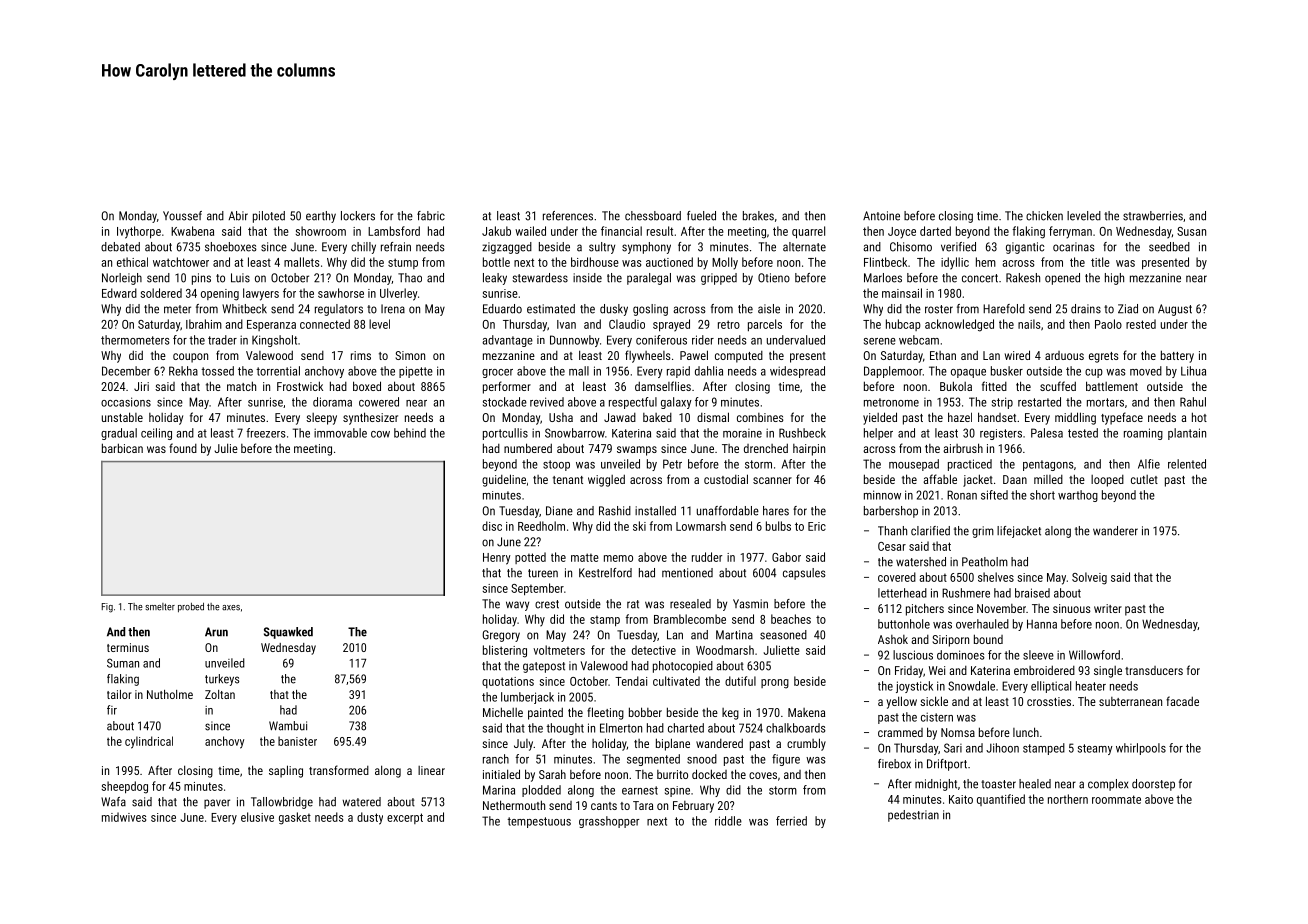 Image resolution: width=1308 pixels, height=924 pixels. Describe the element at coordinates (370, 818) in the screenshot. I see `dusty` at that location.
